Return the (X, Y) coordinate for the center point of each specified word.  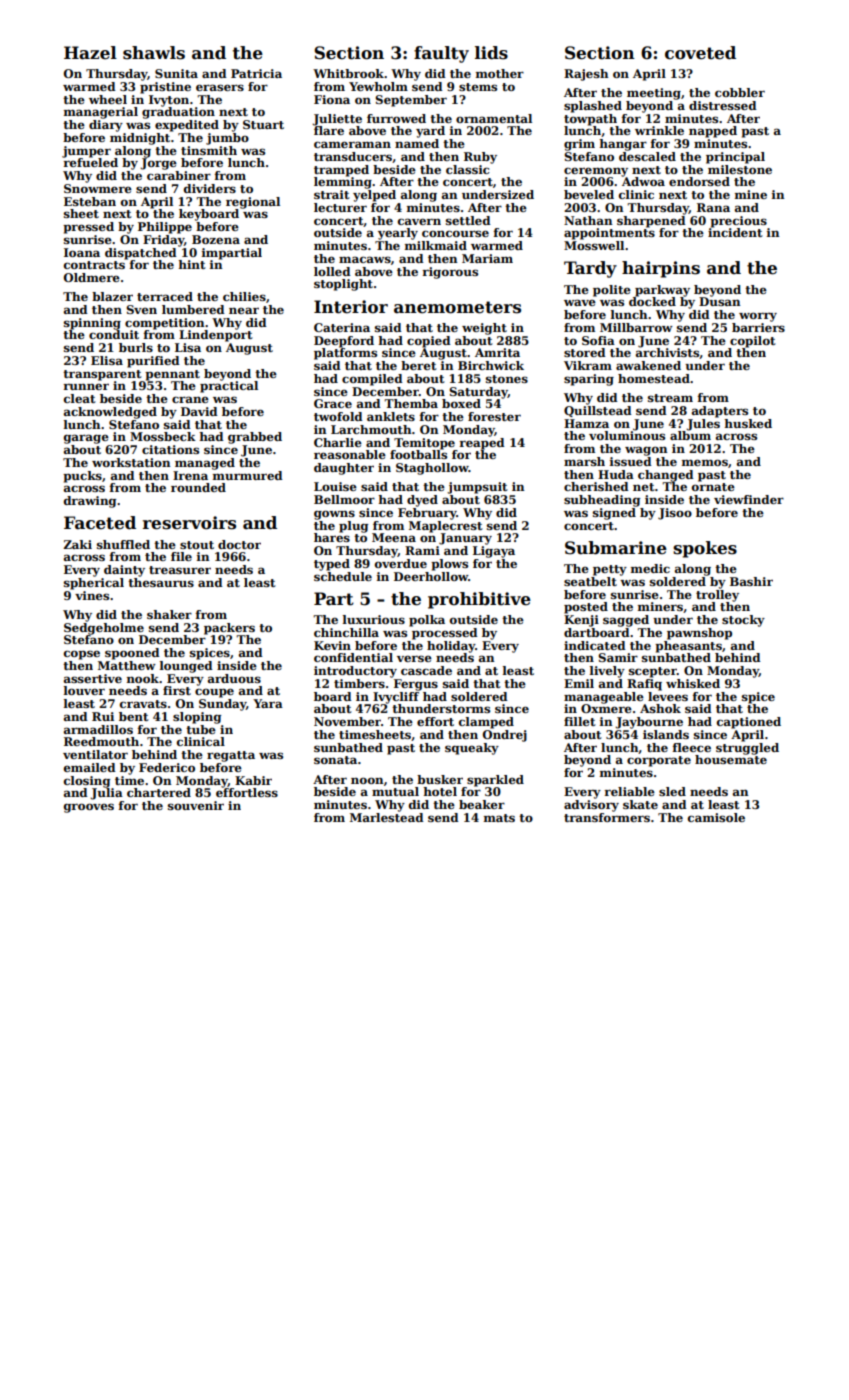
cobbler (740, 92)
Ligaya (494, 552)
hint (192, 264)
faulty (441, 54)
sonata (335, 760)
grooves (89, 808)
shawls (154, 53)
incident (735, 232)
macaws (365, 259)
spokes (705, 549)
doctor (239, 544)
